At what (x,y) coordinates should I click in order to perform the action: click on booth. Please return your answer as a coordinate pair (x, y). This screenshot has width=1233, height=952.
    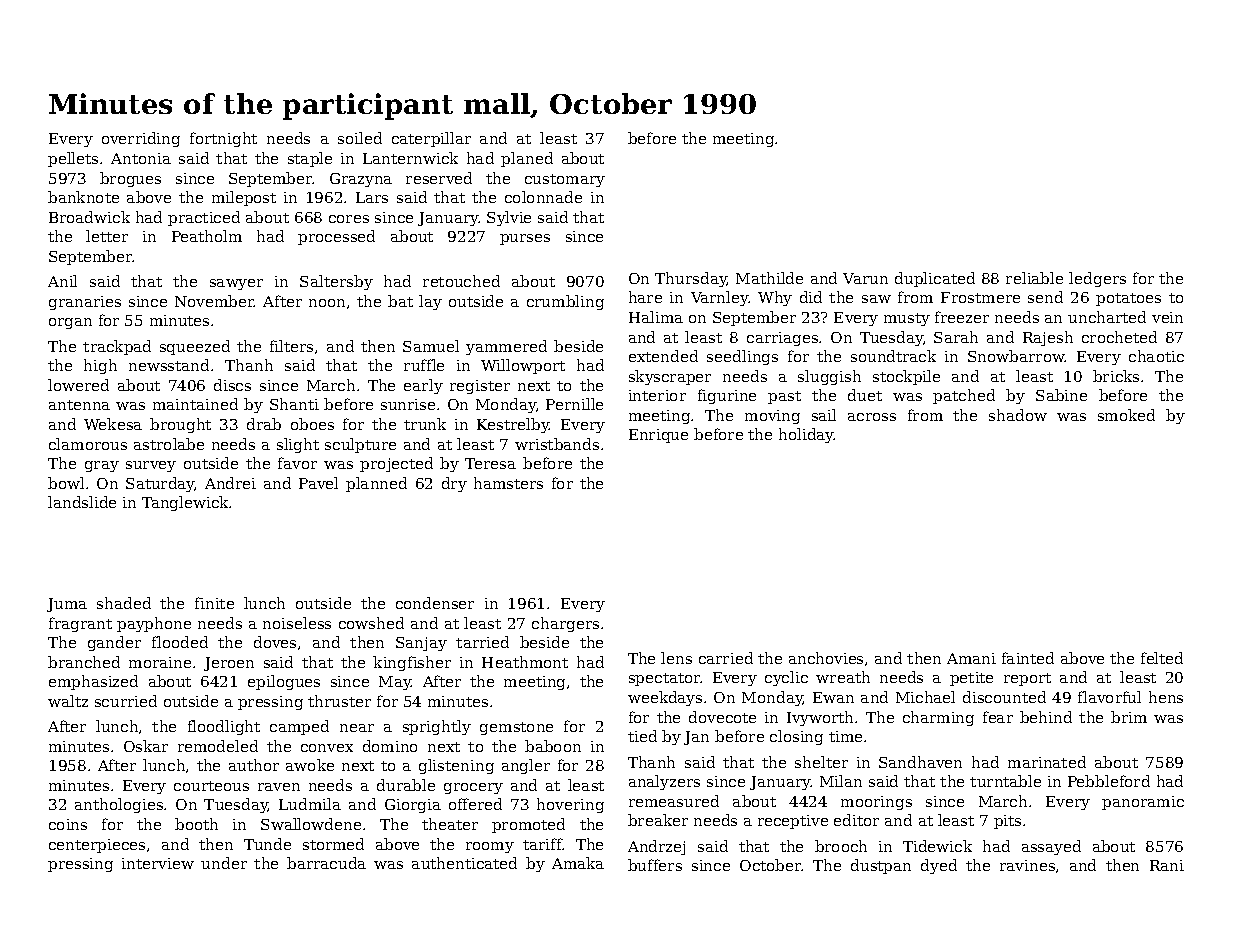
    Looking at the image, I should click on (196, 824).
